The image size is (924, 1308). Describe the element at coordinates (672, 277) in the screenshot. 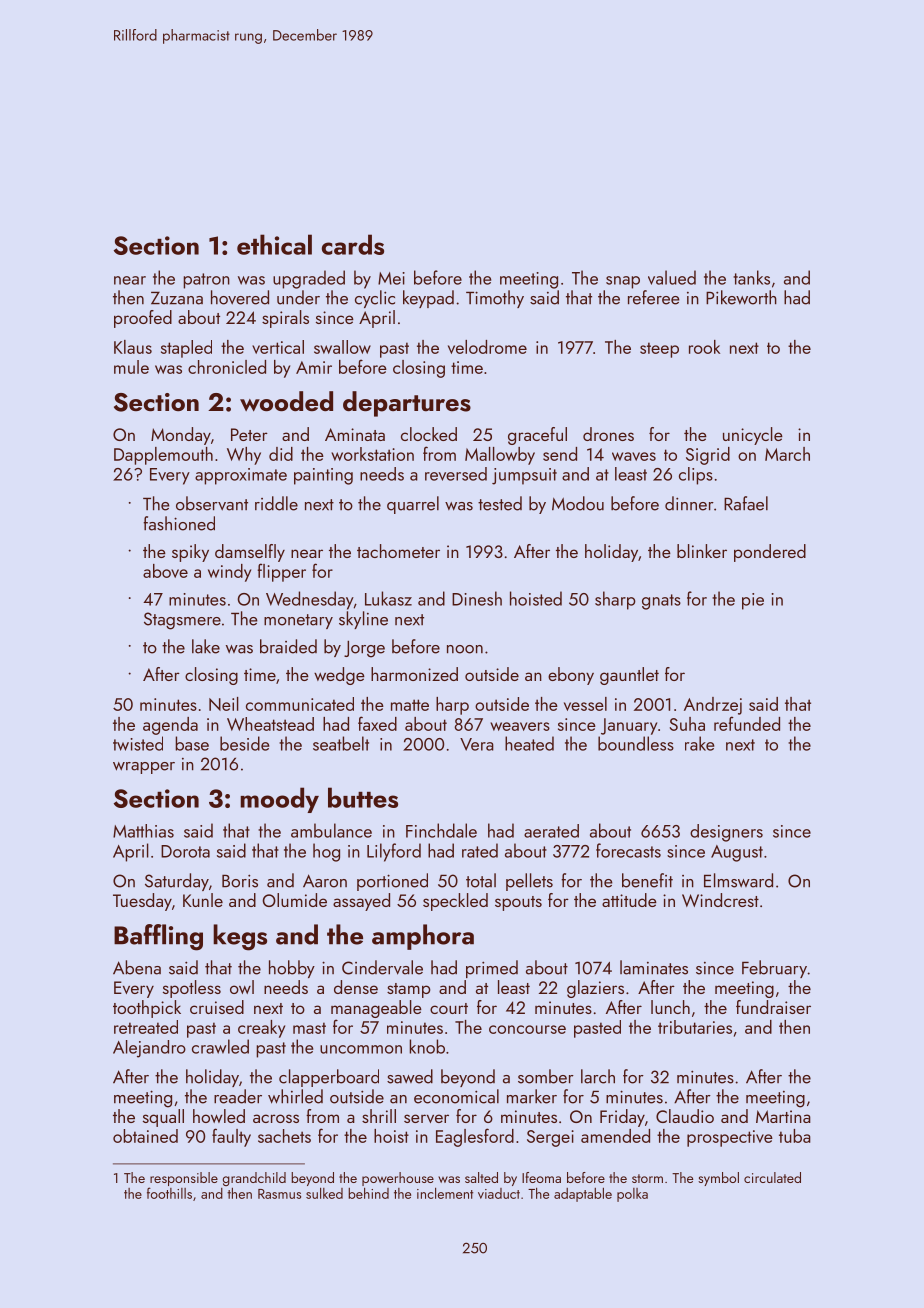

I see `valued` at that location.
